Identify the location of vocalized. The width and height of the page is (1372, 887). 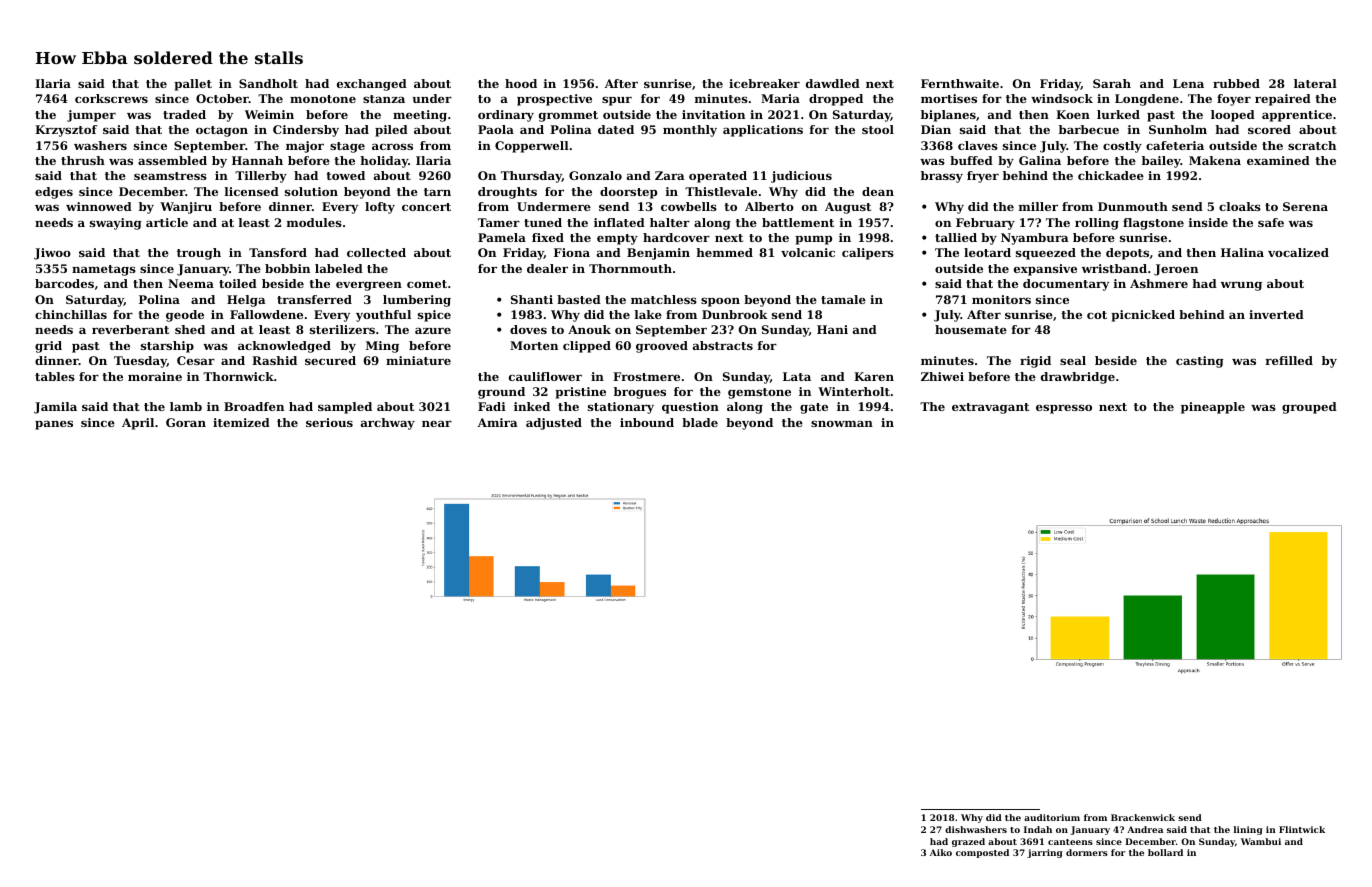
(1298, 252).
